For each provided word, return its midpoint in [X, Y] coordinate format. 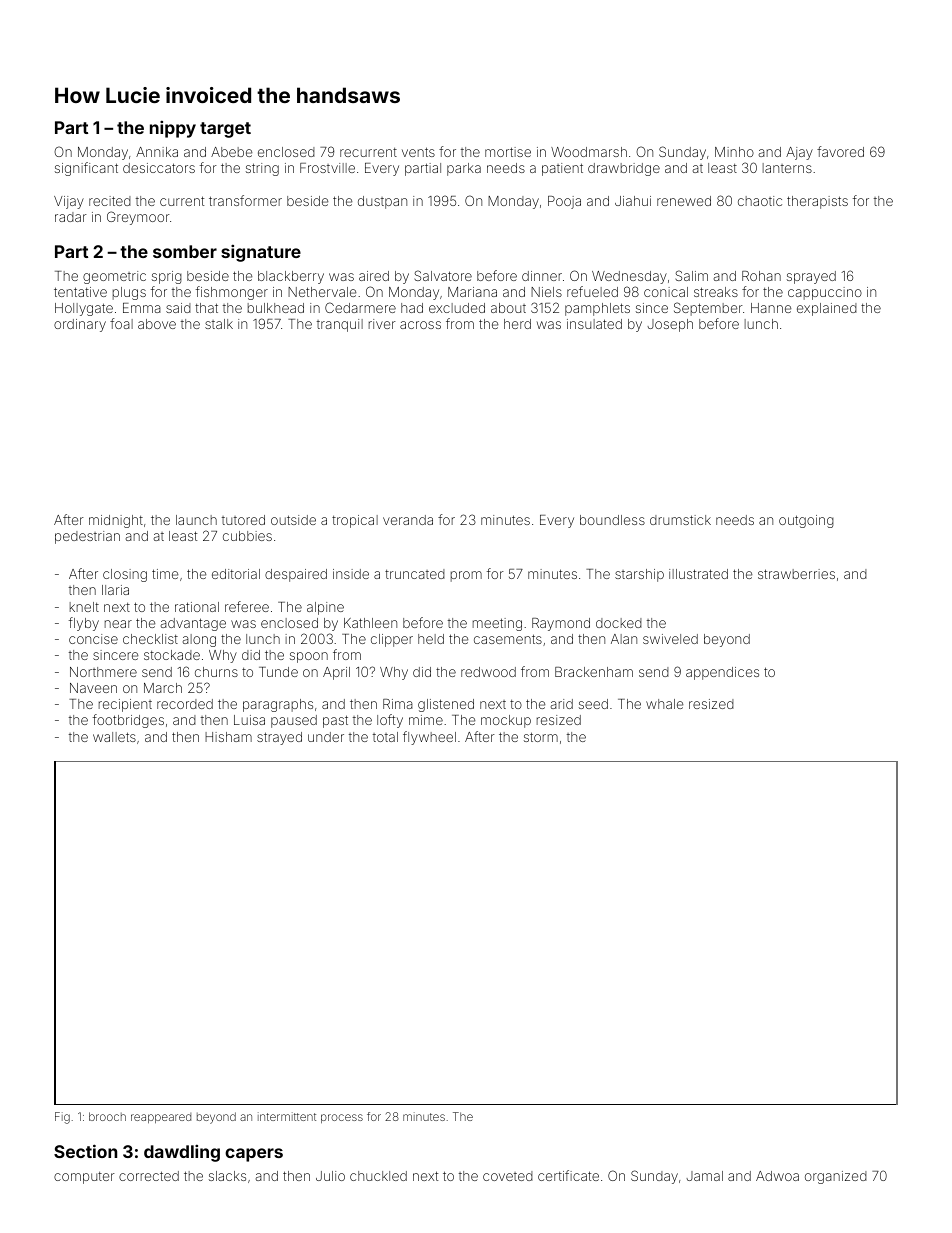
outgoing [806, 521]
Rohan [761, 276]
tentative [80, 292]
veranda [408, 520]
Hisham [228, 737]
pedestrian [87, 537]
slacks [227, 1176]
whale [664, 704]
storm [541, 737]
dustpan [382, 202]
